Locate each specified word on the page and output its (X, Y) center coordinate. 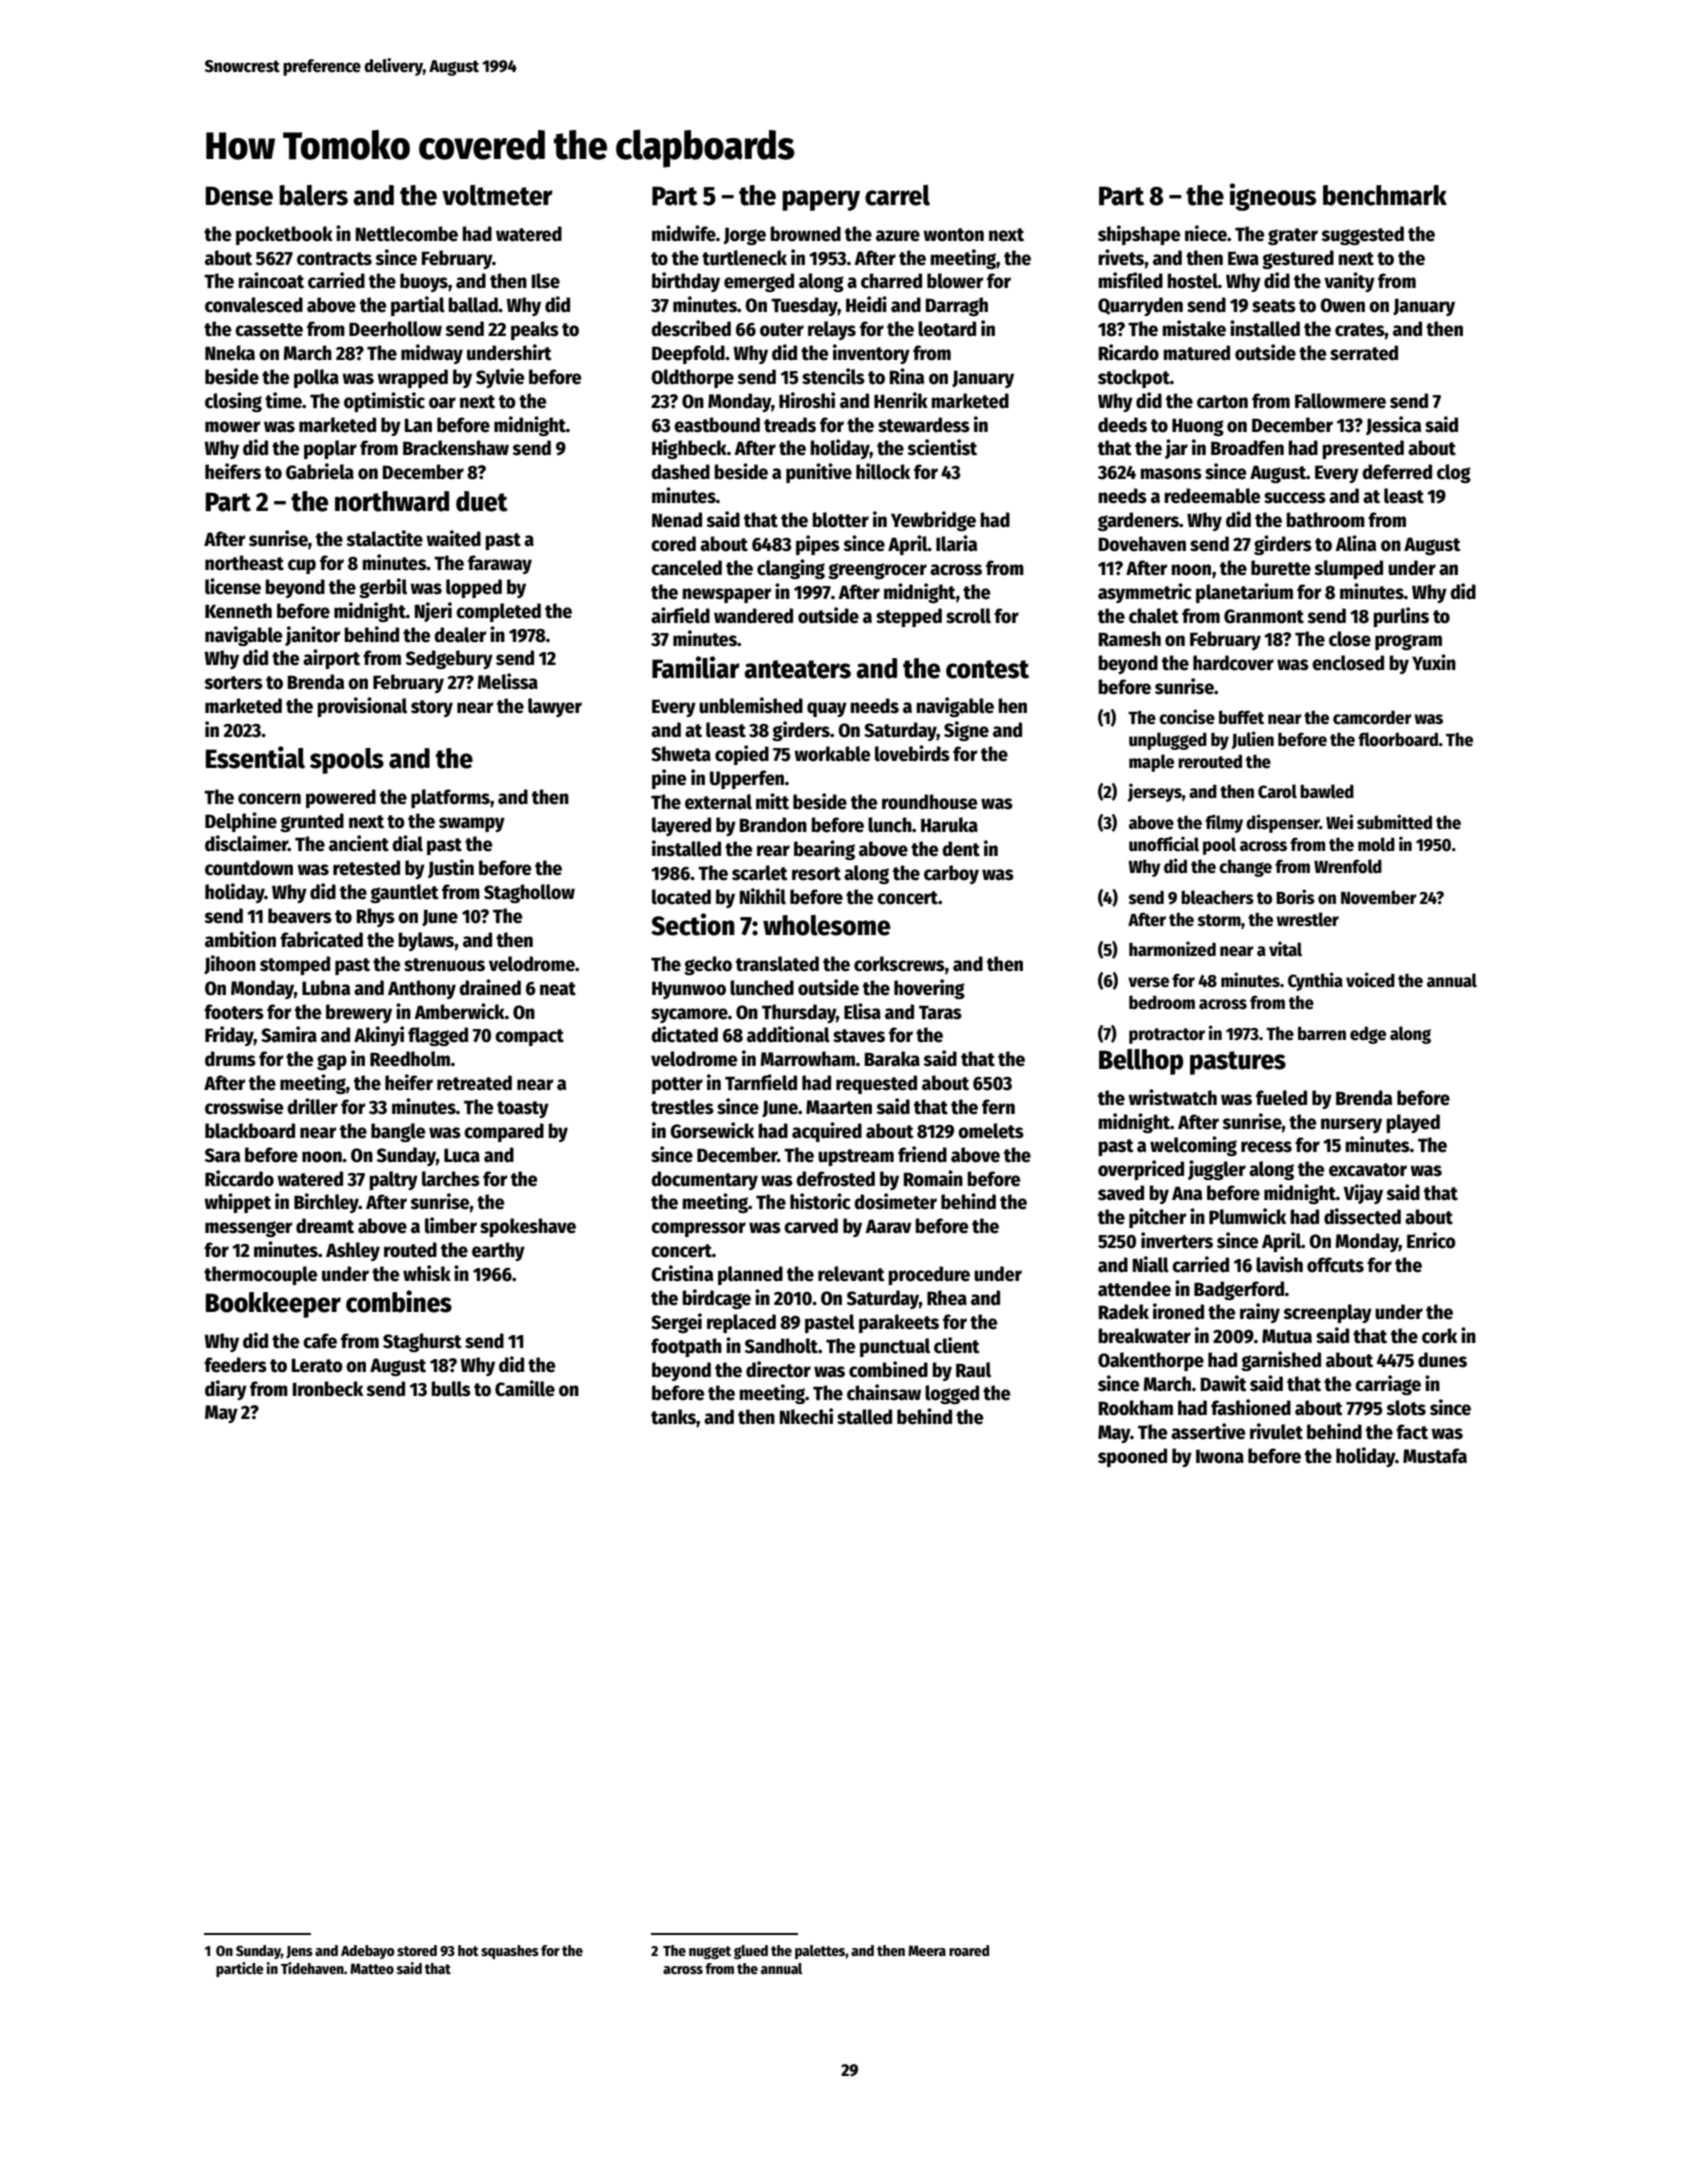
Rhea (947, 1298)
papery (821, 200)
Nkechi (806, 1416)
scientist (942, 447)
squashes (510, 1952)
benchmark (1385, 195)
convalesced (254, 305)
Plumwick (1247, 1216)
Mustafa (1435, 1456)
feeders (235, 1365)
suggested (1362, 235)
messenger (249, 1229)
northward (392, 501)
